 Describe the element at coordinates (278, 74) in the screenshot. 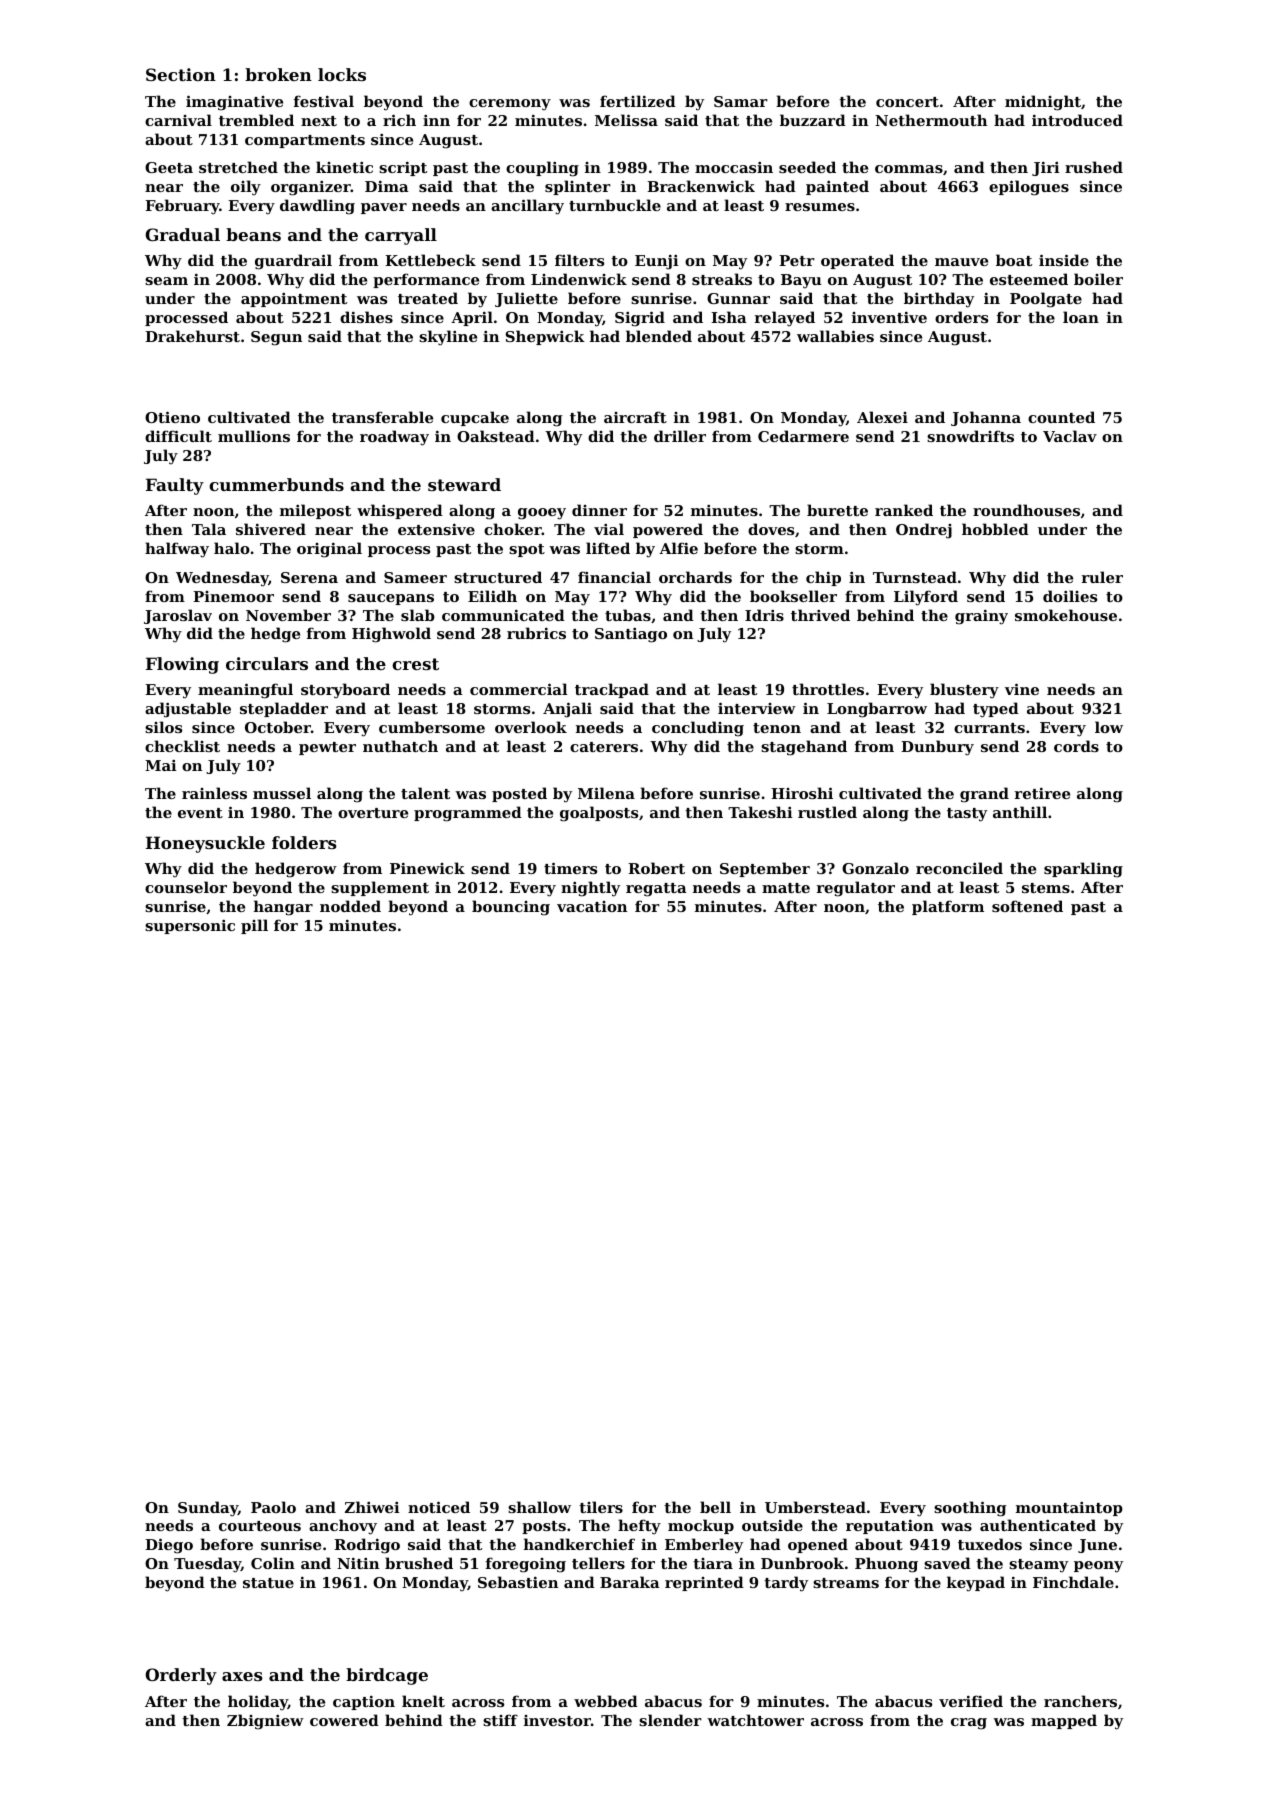

I see `broken` at that location.
